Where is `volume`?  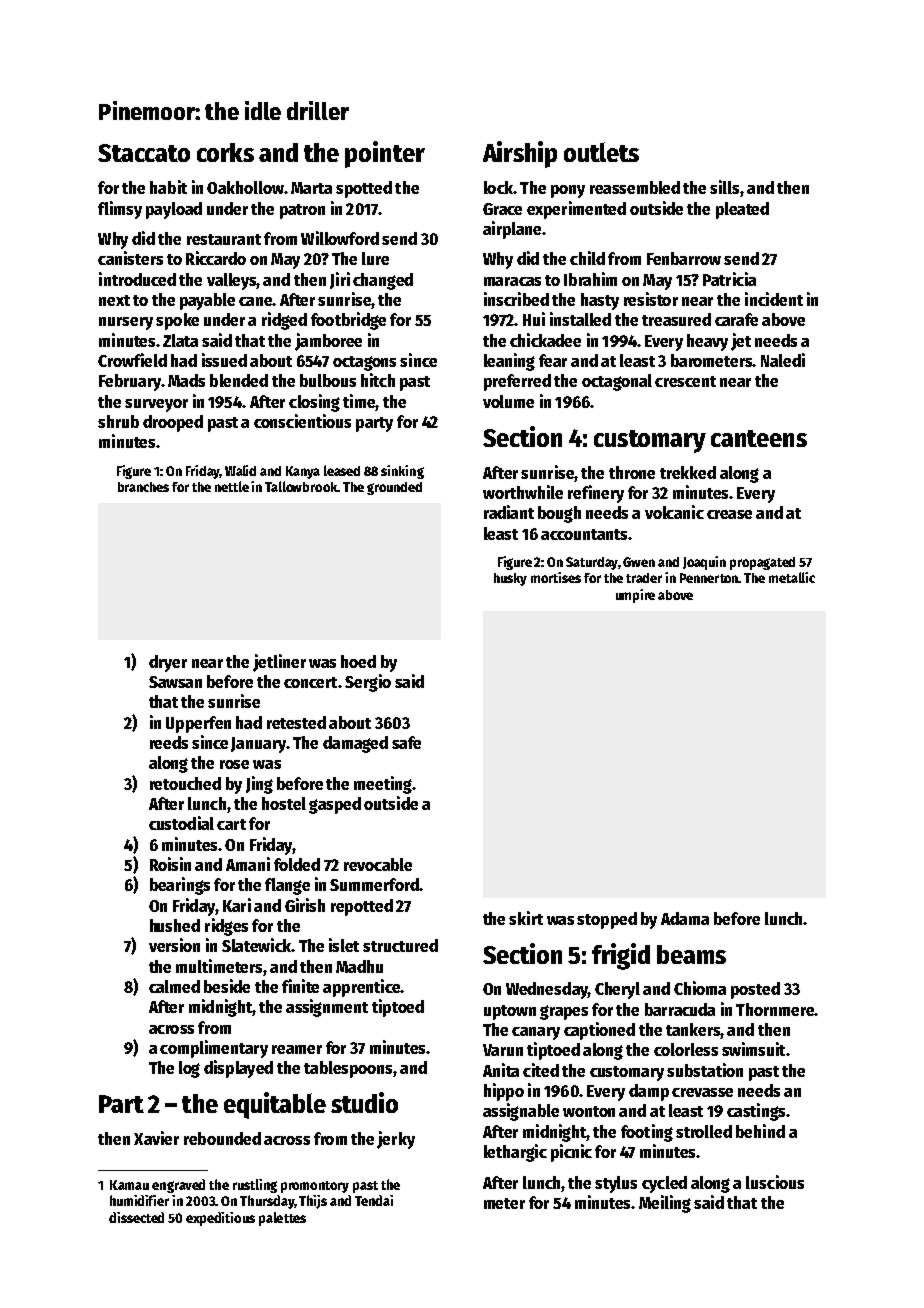
volume is located at coordinates (508, 401).
